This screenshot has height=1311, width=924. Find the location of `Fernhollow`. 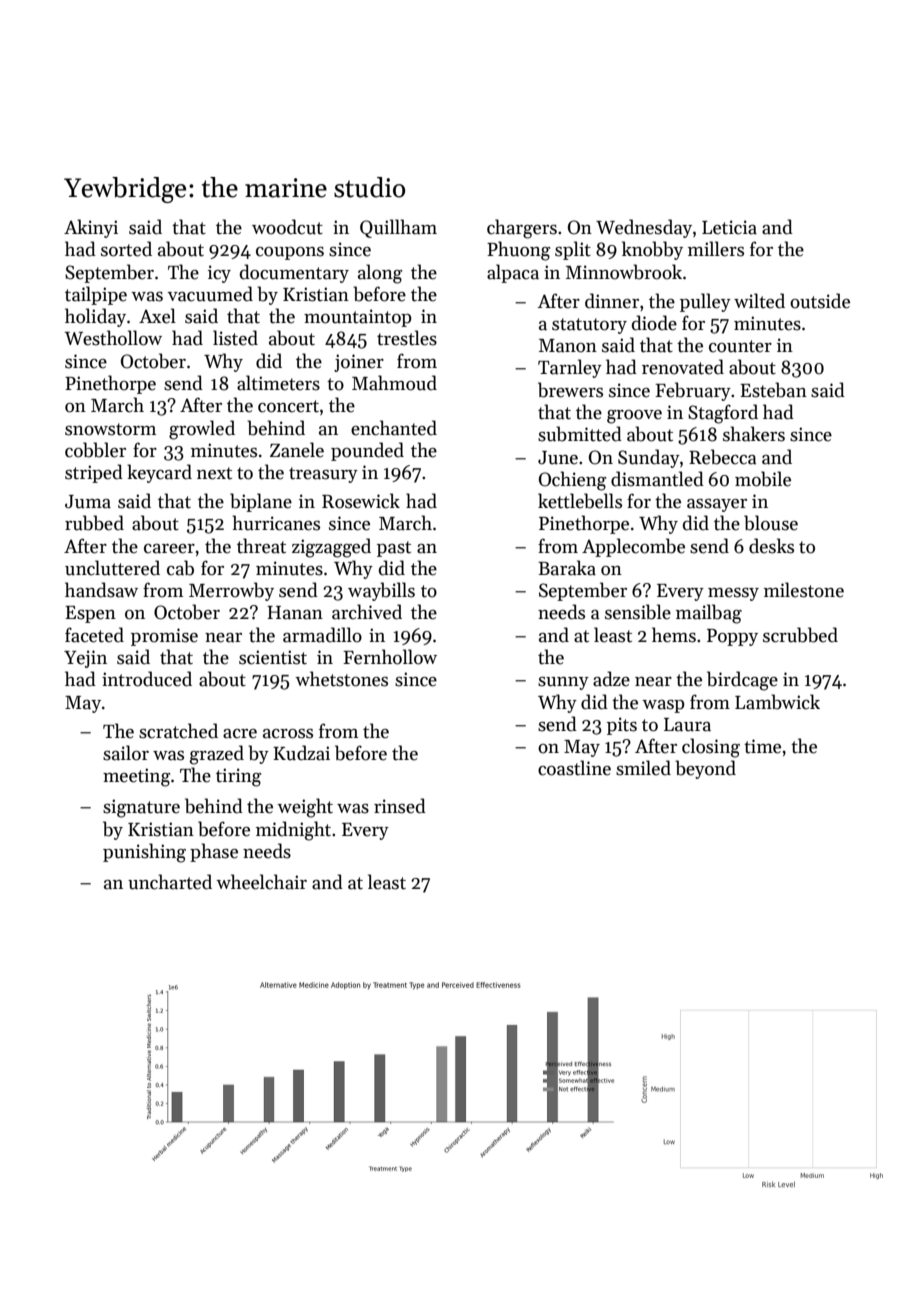

Fernhollow is located at coordinates (390, 657).
